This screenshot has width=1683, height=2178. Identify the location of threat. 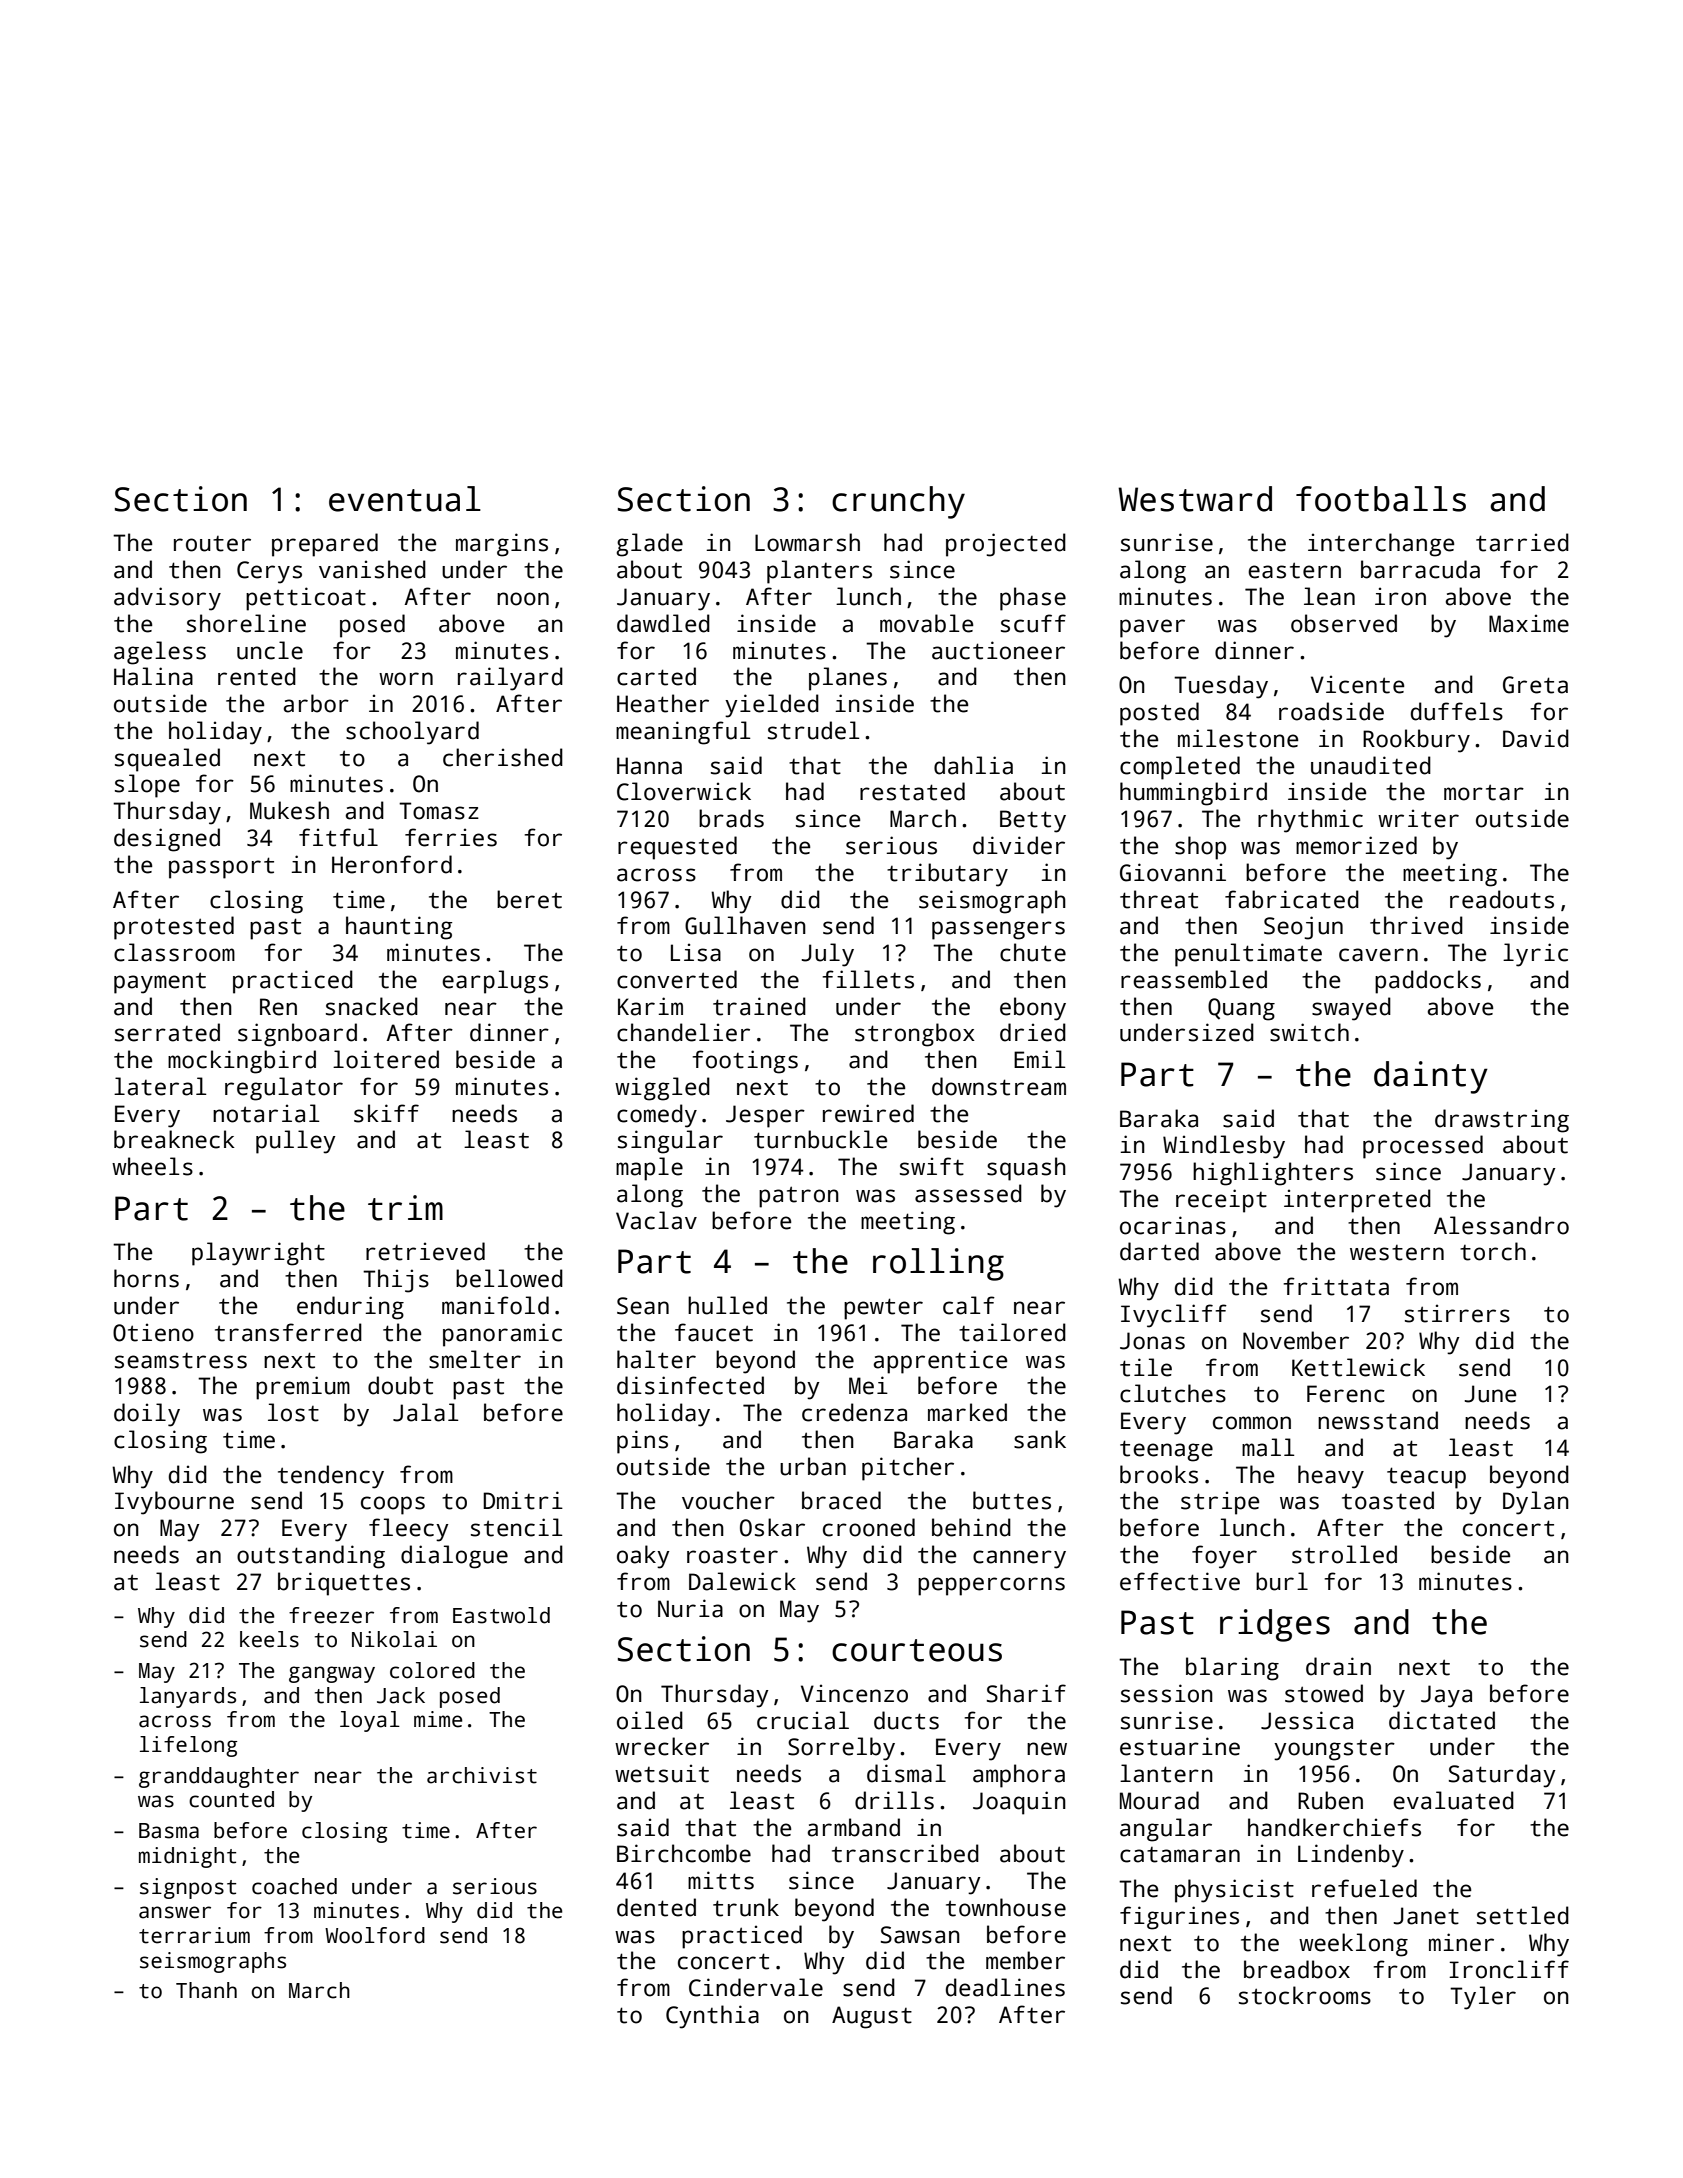
(1159, 899).
